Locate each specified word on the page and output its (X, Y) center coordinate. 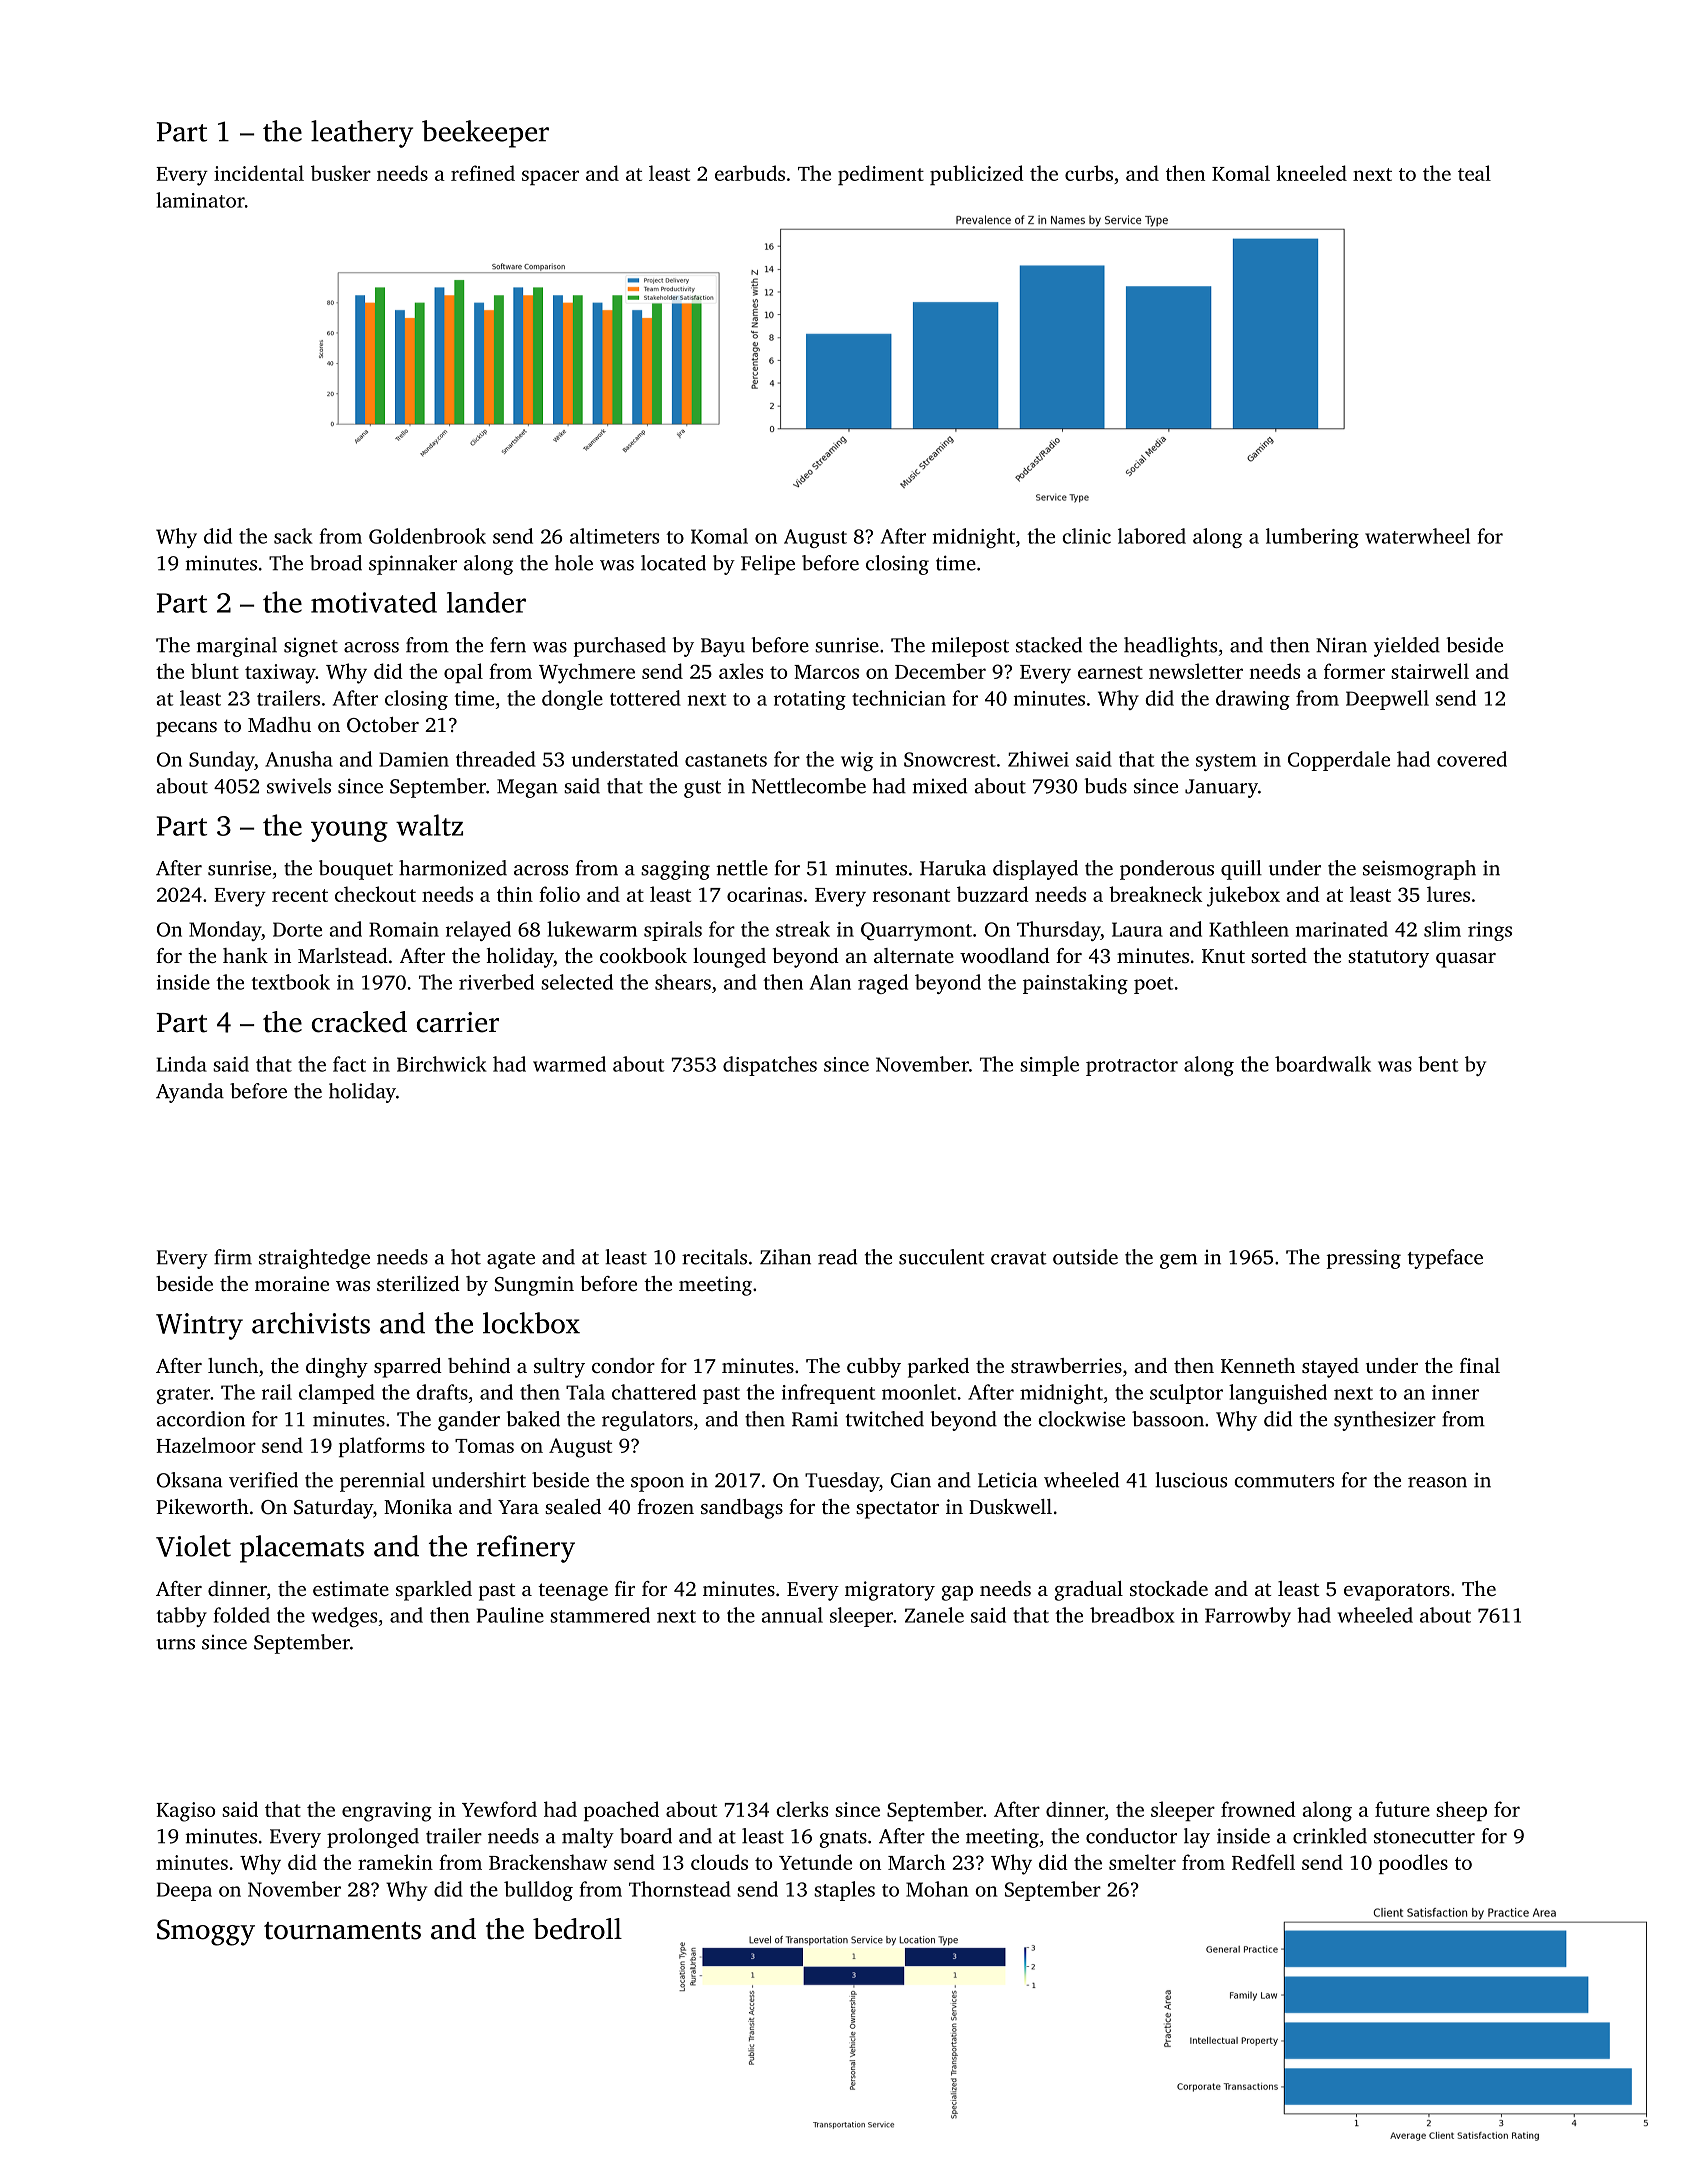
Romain (404, 929)
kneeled (1311, 173)
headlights (1170, 647)
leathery (362, 134)
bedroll (577, 1929)
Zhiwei (1038, 759)
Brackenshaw (548, 1862)
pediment (881, 175)
